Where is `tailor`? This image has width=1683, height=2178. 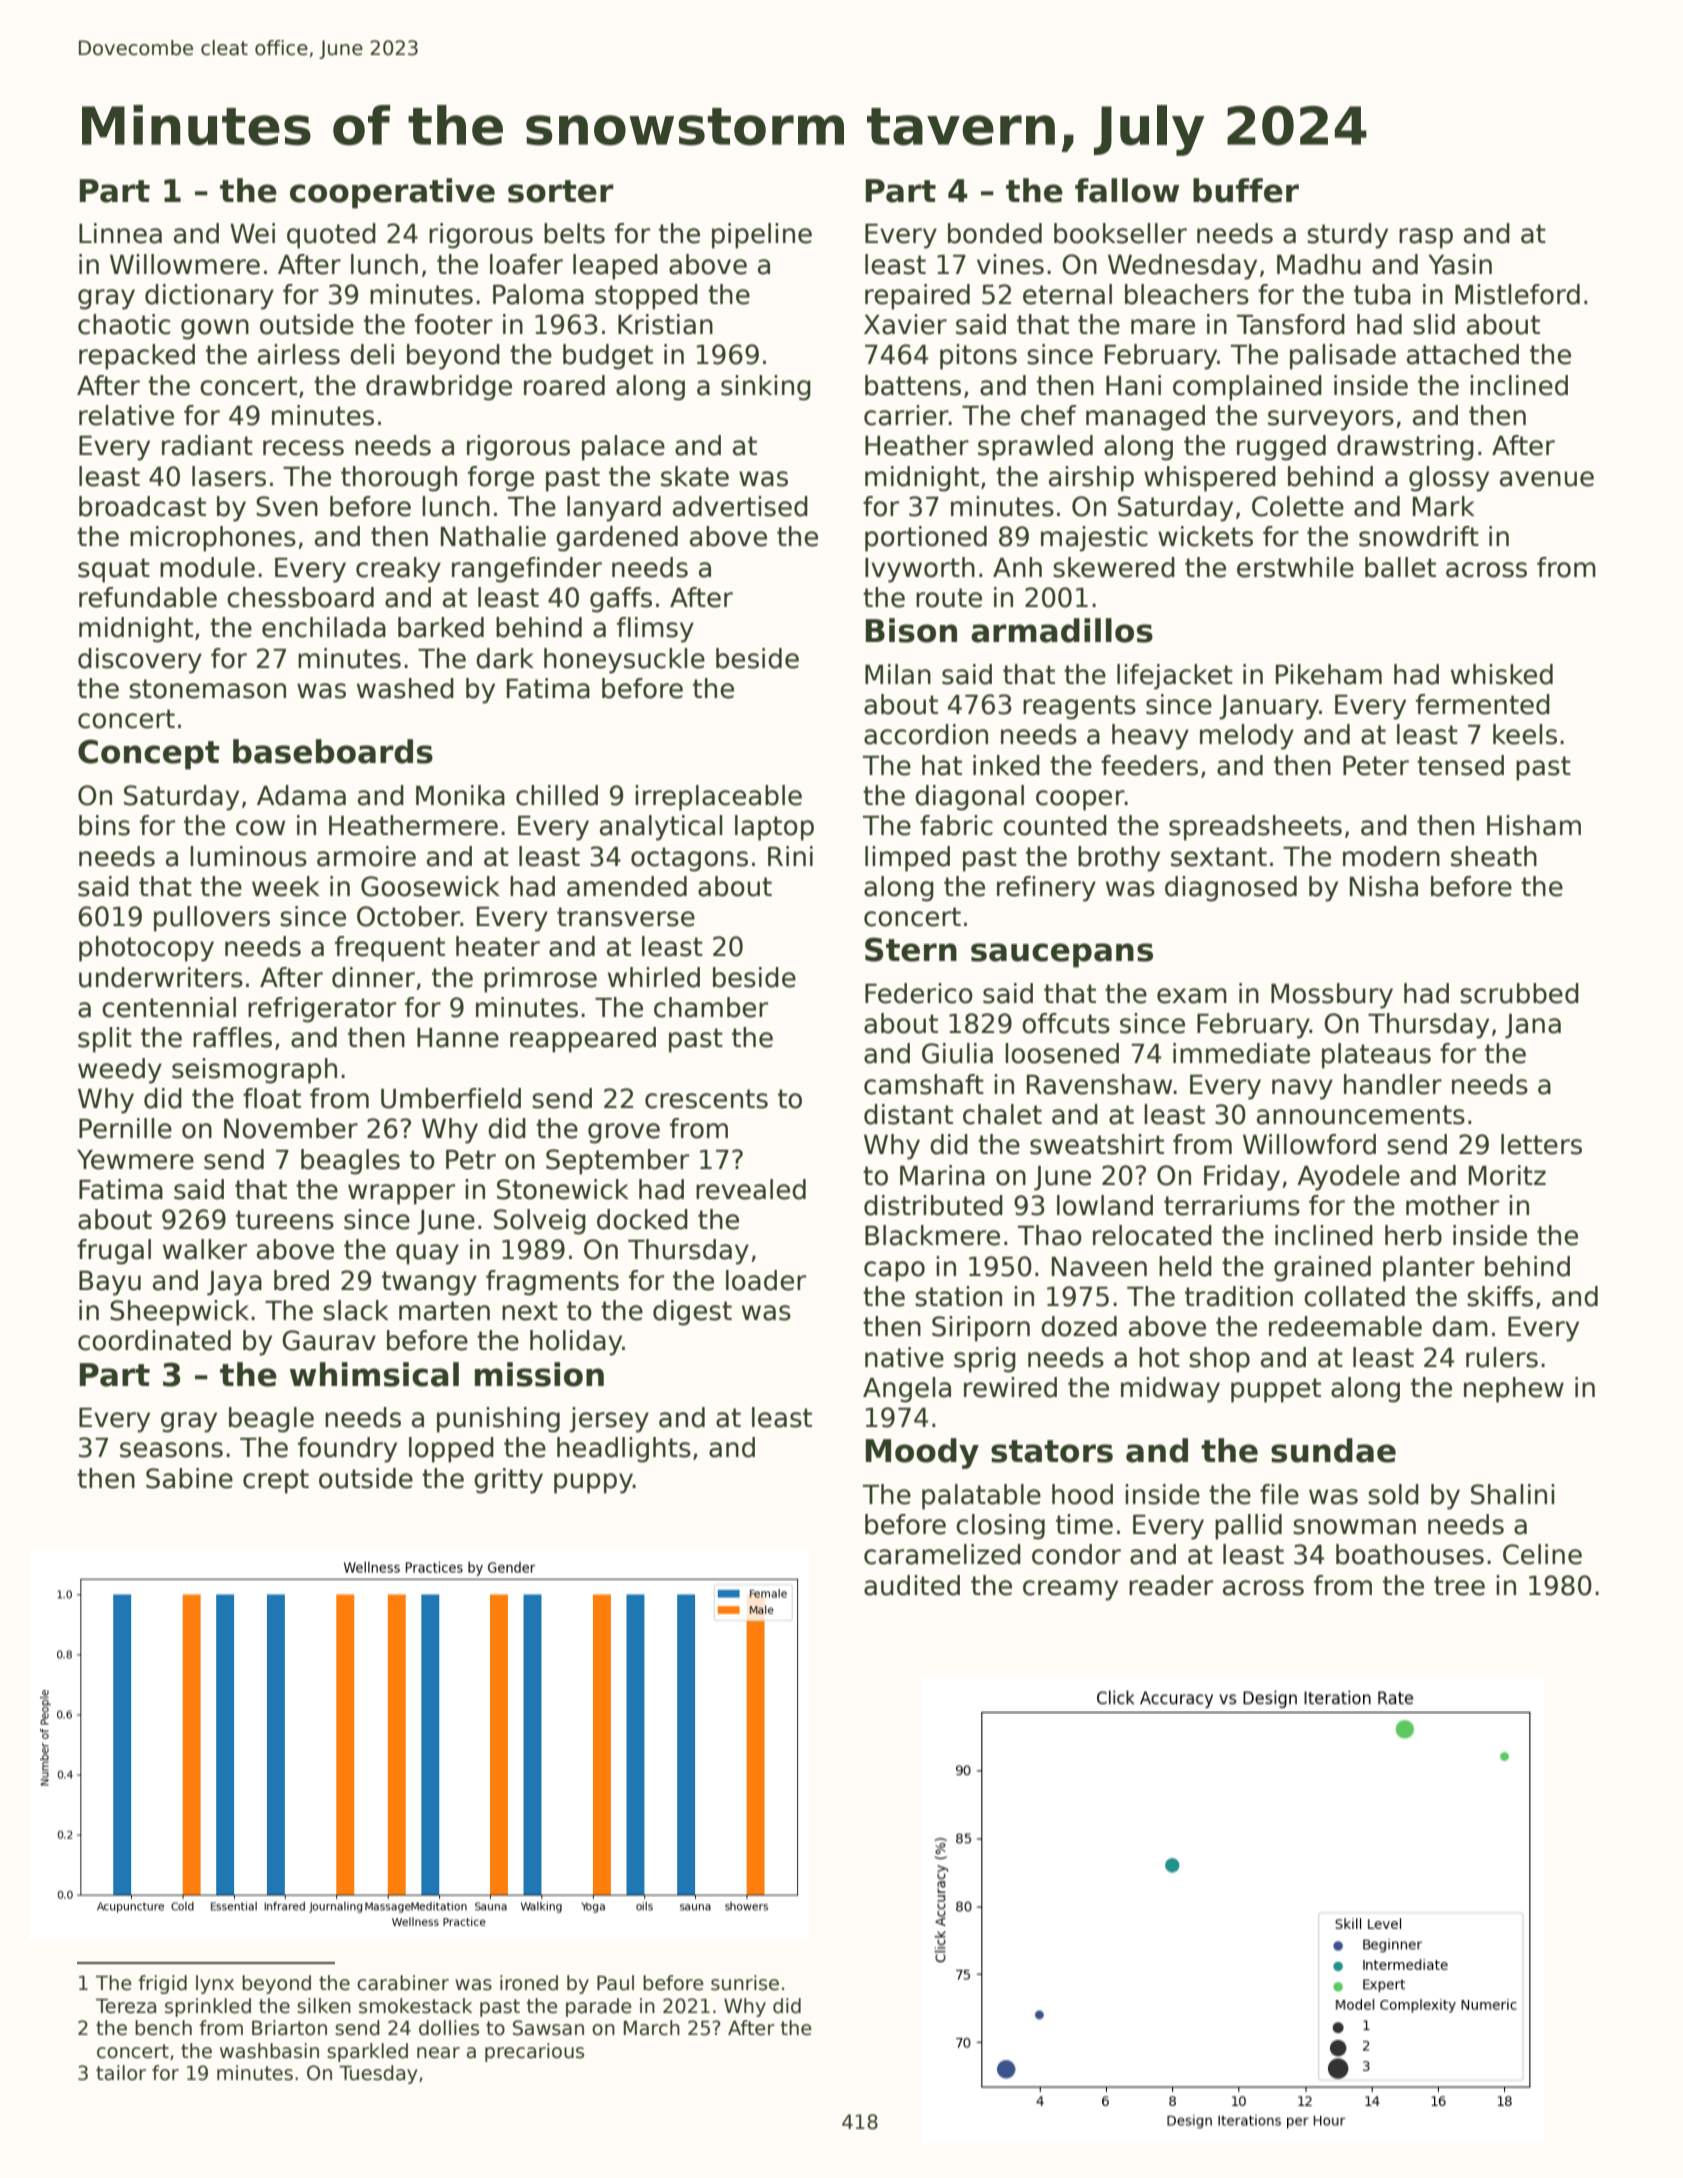
tailor is located at coordinates (121, 2073).
